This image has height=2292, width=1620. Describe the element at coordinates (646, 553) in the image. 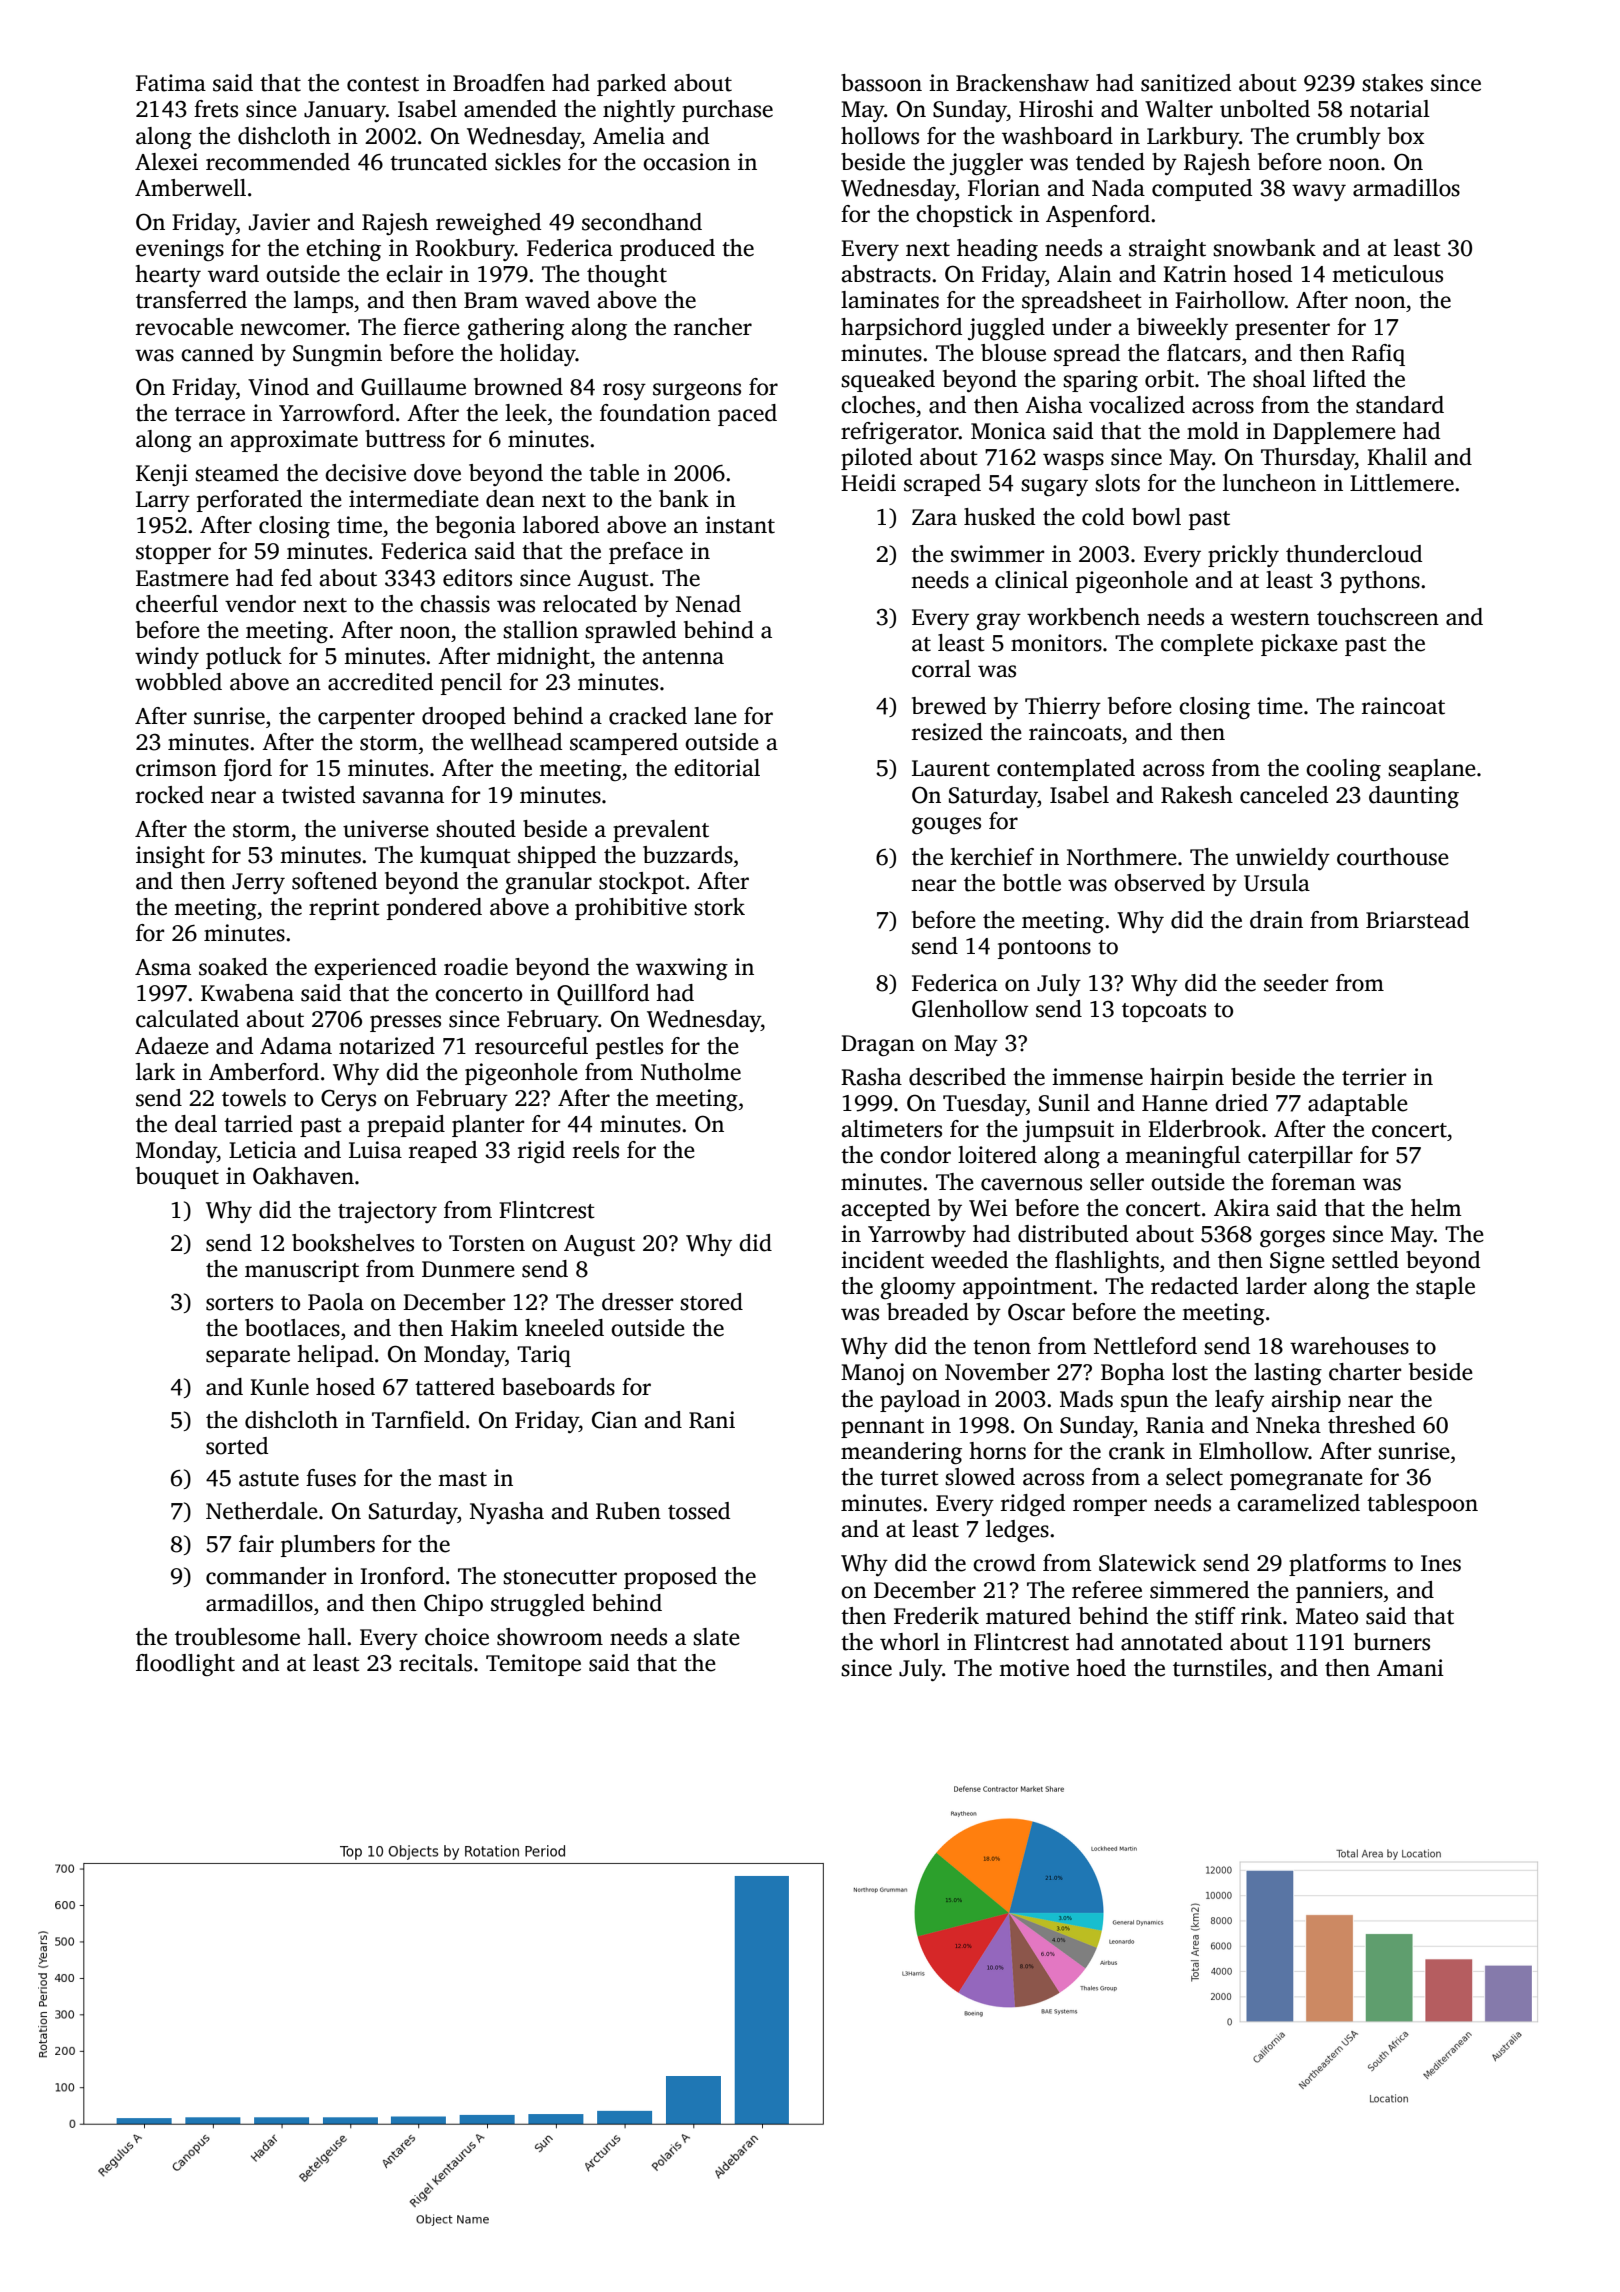

I see `preface` at that location.
